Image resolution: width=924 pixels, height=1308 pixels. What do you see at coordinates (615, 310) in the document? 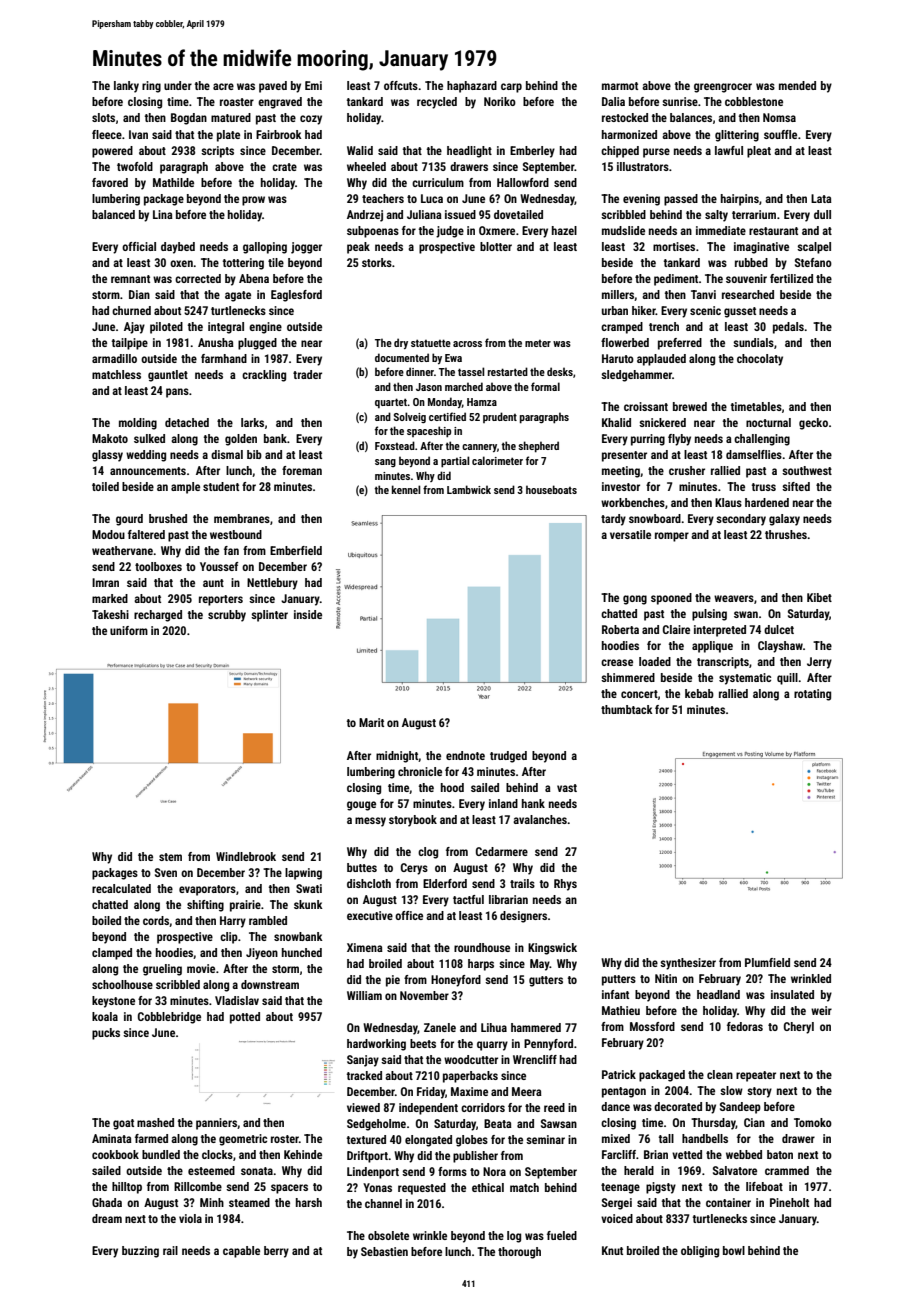
I see `urban` at bounding box center [615, 310].
